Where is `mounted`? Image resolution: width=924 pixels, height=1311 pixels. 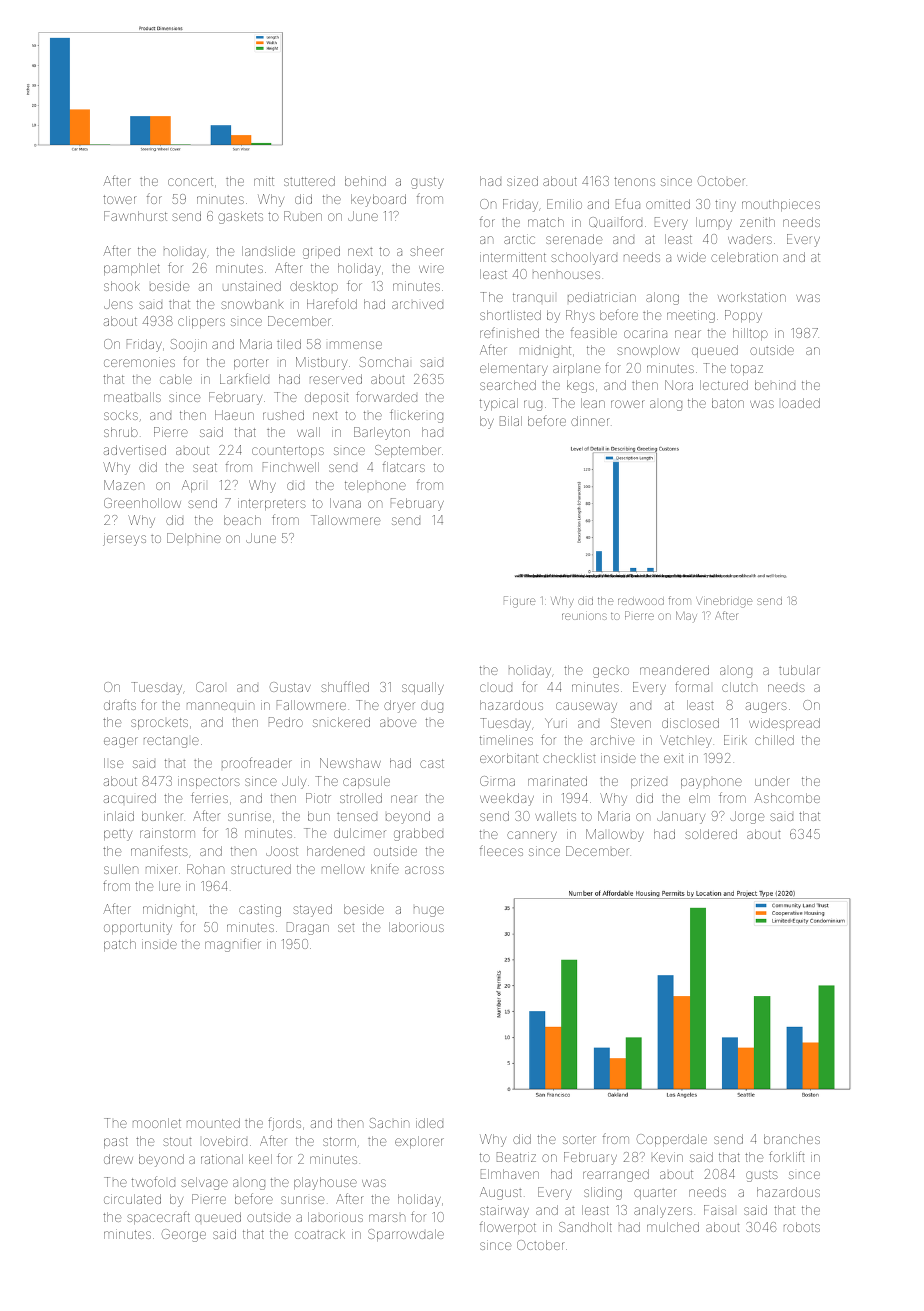 mounted is located at coordinates (213, 1123).
